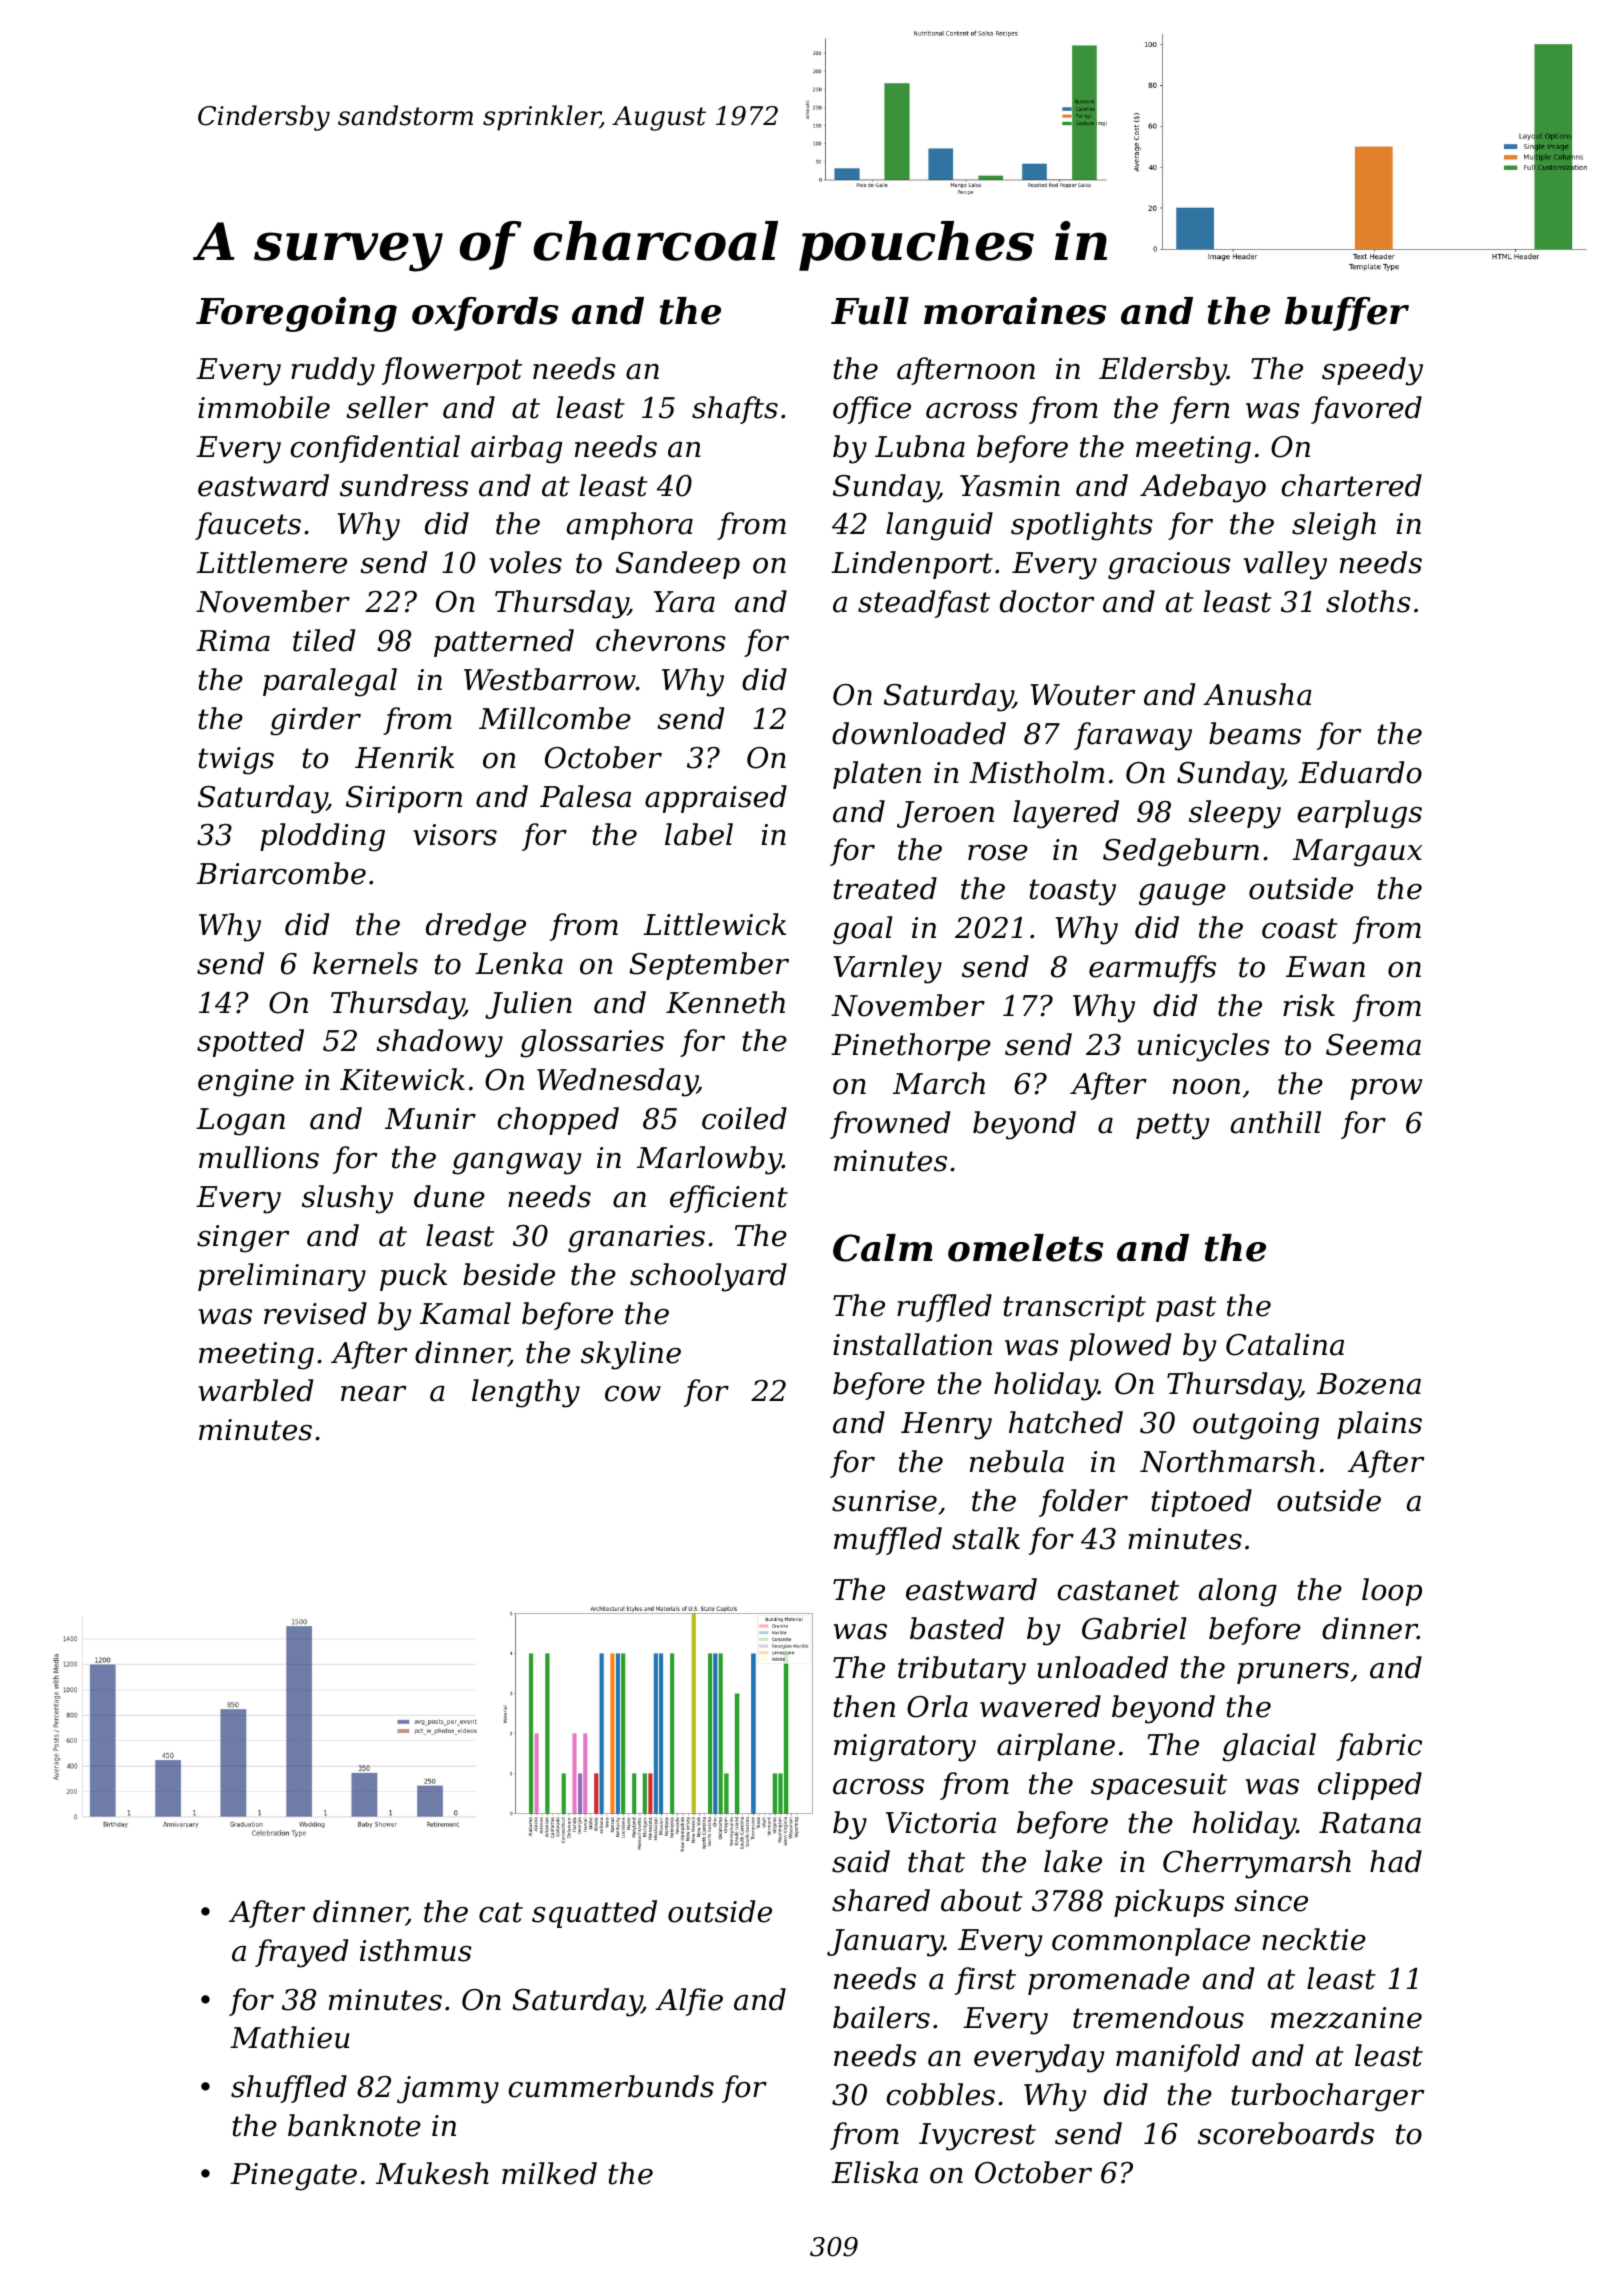  Describe the element at coordinates (1118, 1590) in the page. I see `castanet` at that location.
